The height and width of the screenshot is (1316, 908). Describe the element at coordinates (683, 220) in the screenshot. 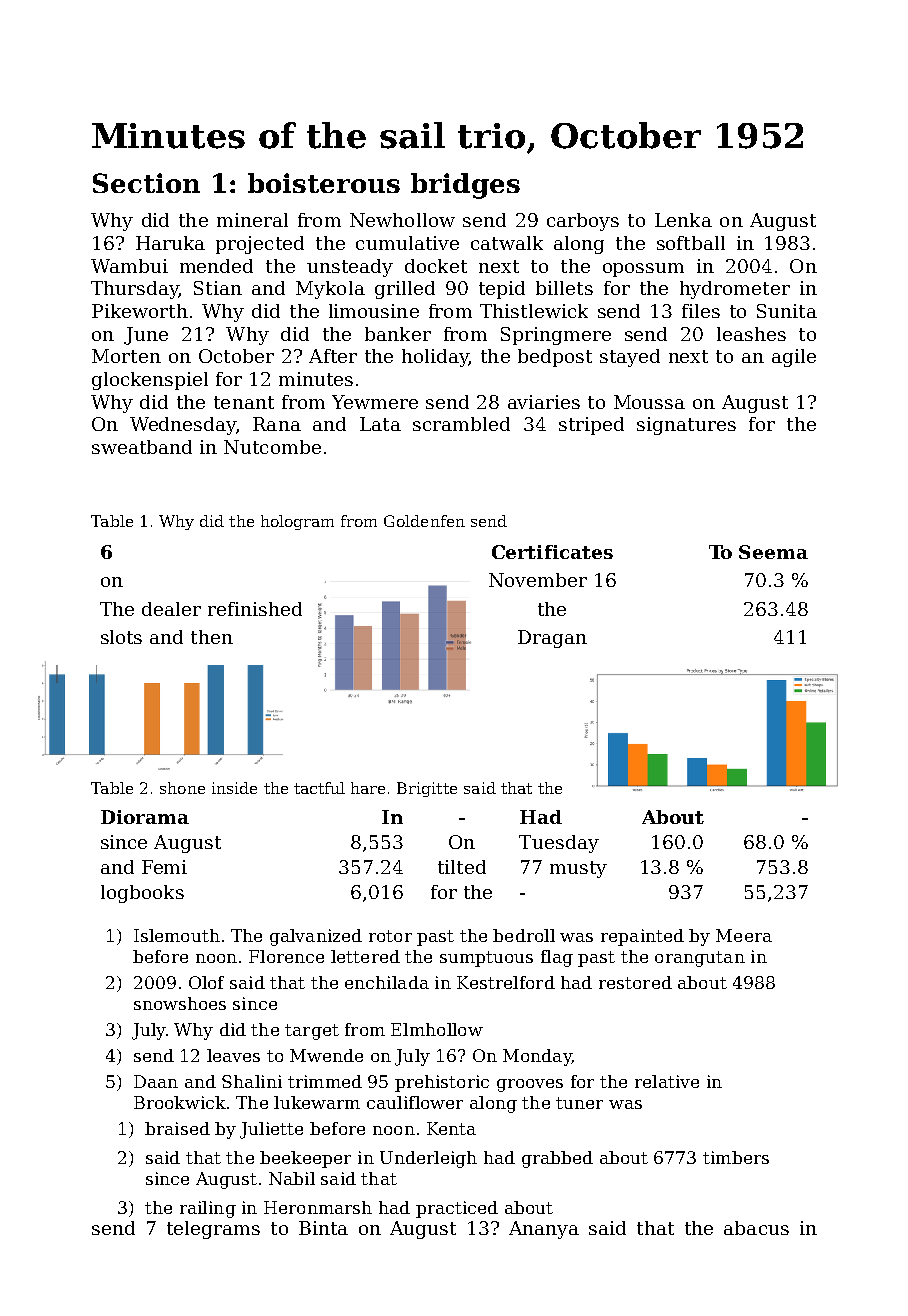

I see `Lenka` at that location.
